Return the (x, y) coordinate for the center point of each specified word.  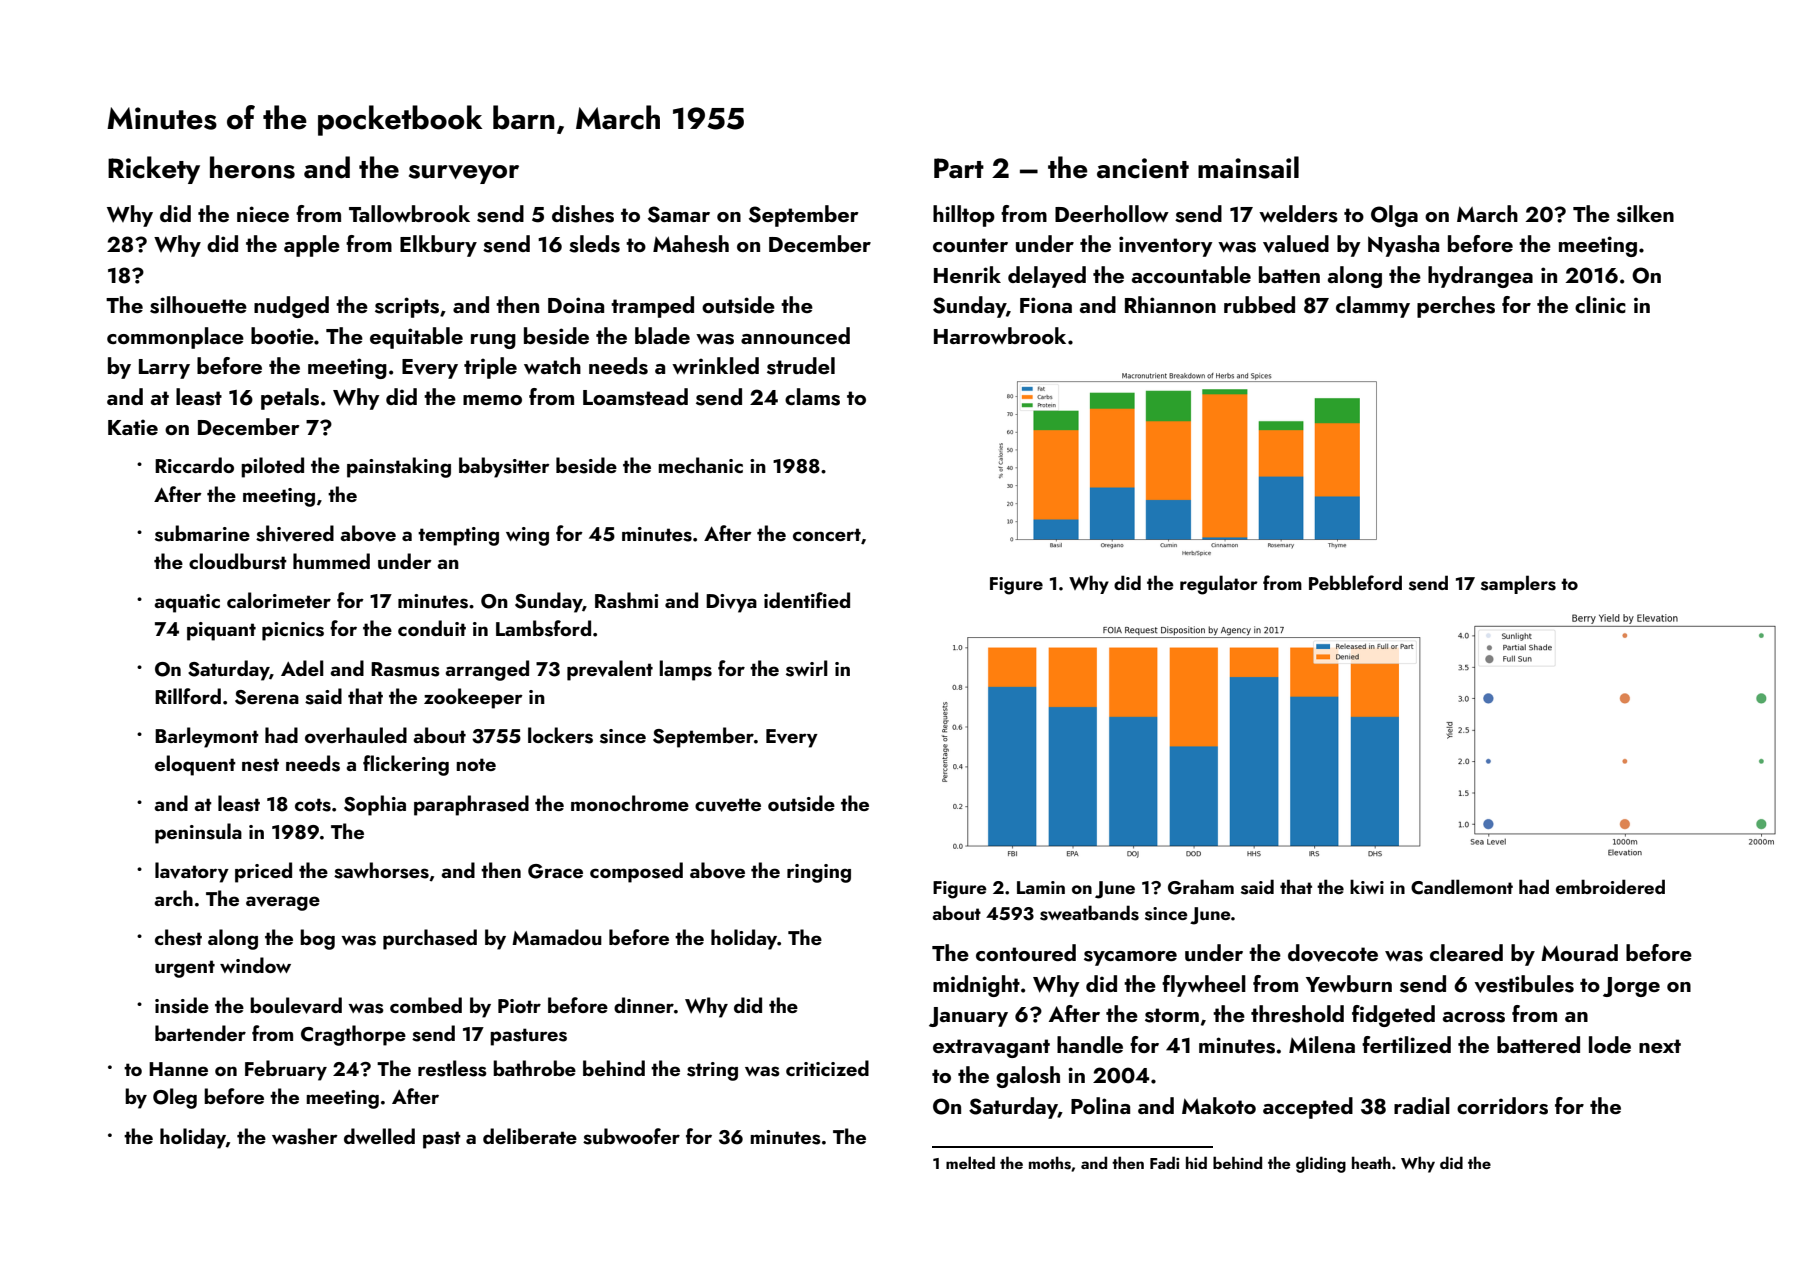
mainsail (1248, 167)
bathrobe (534, 1068)
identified (807, 600)
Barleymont (207, 737)
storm (1172, 1015)
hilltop (964, 216)
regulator (1219, 585)
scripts (407, 307)
